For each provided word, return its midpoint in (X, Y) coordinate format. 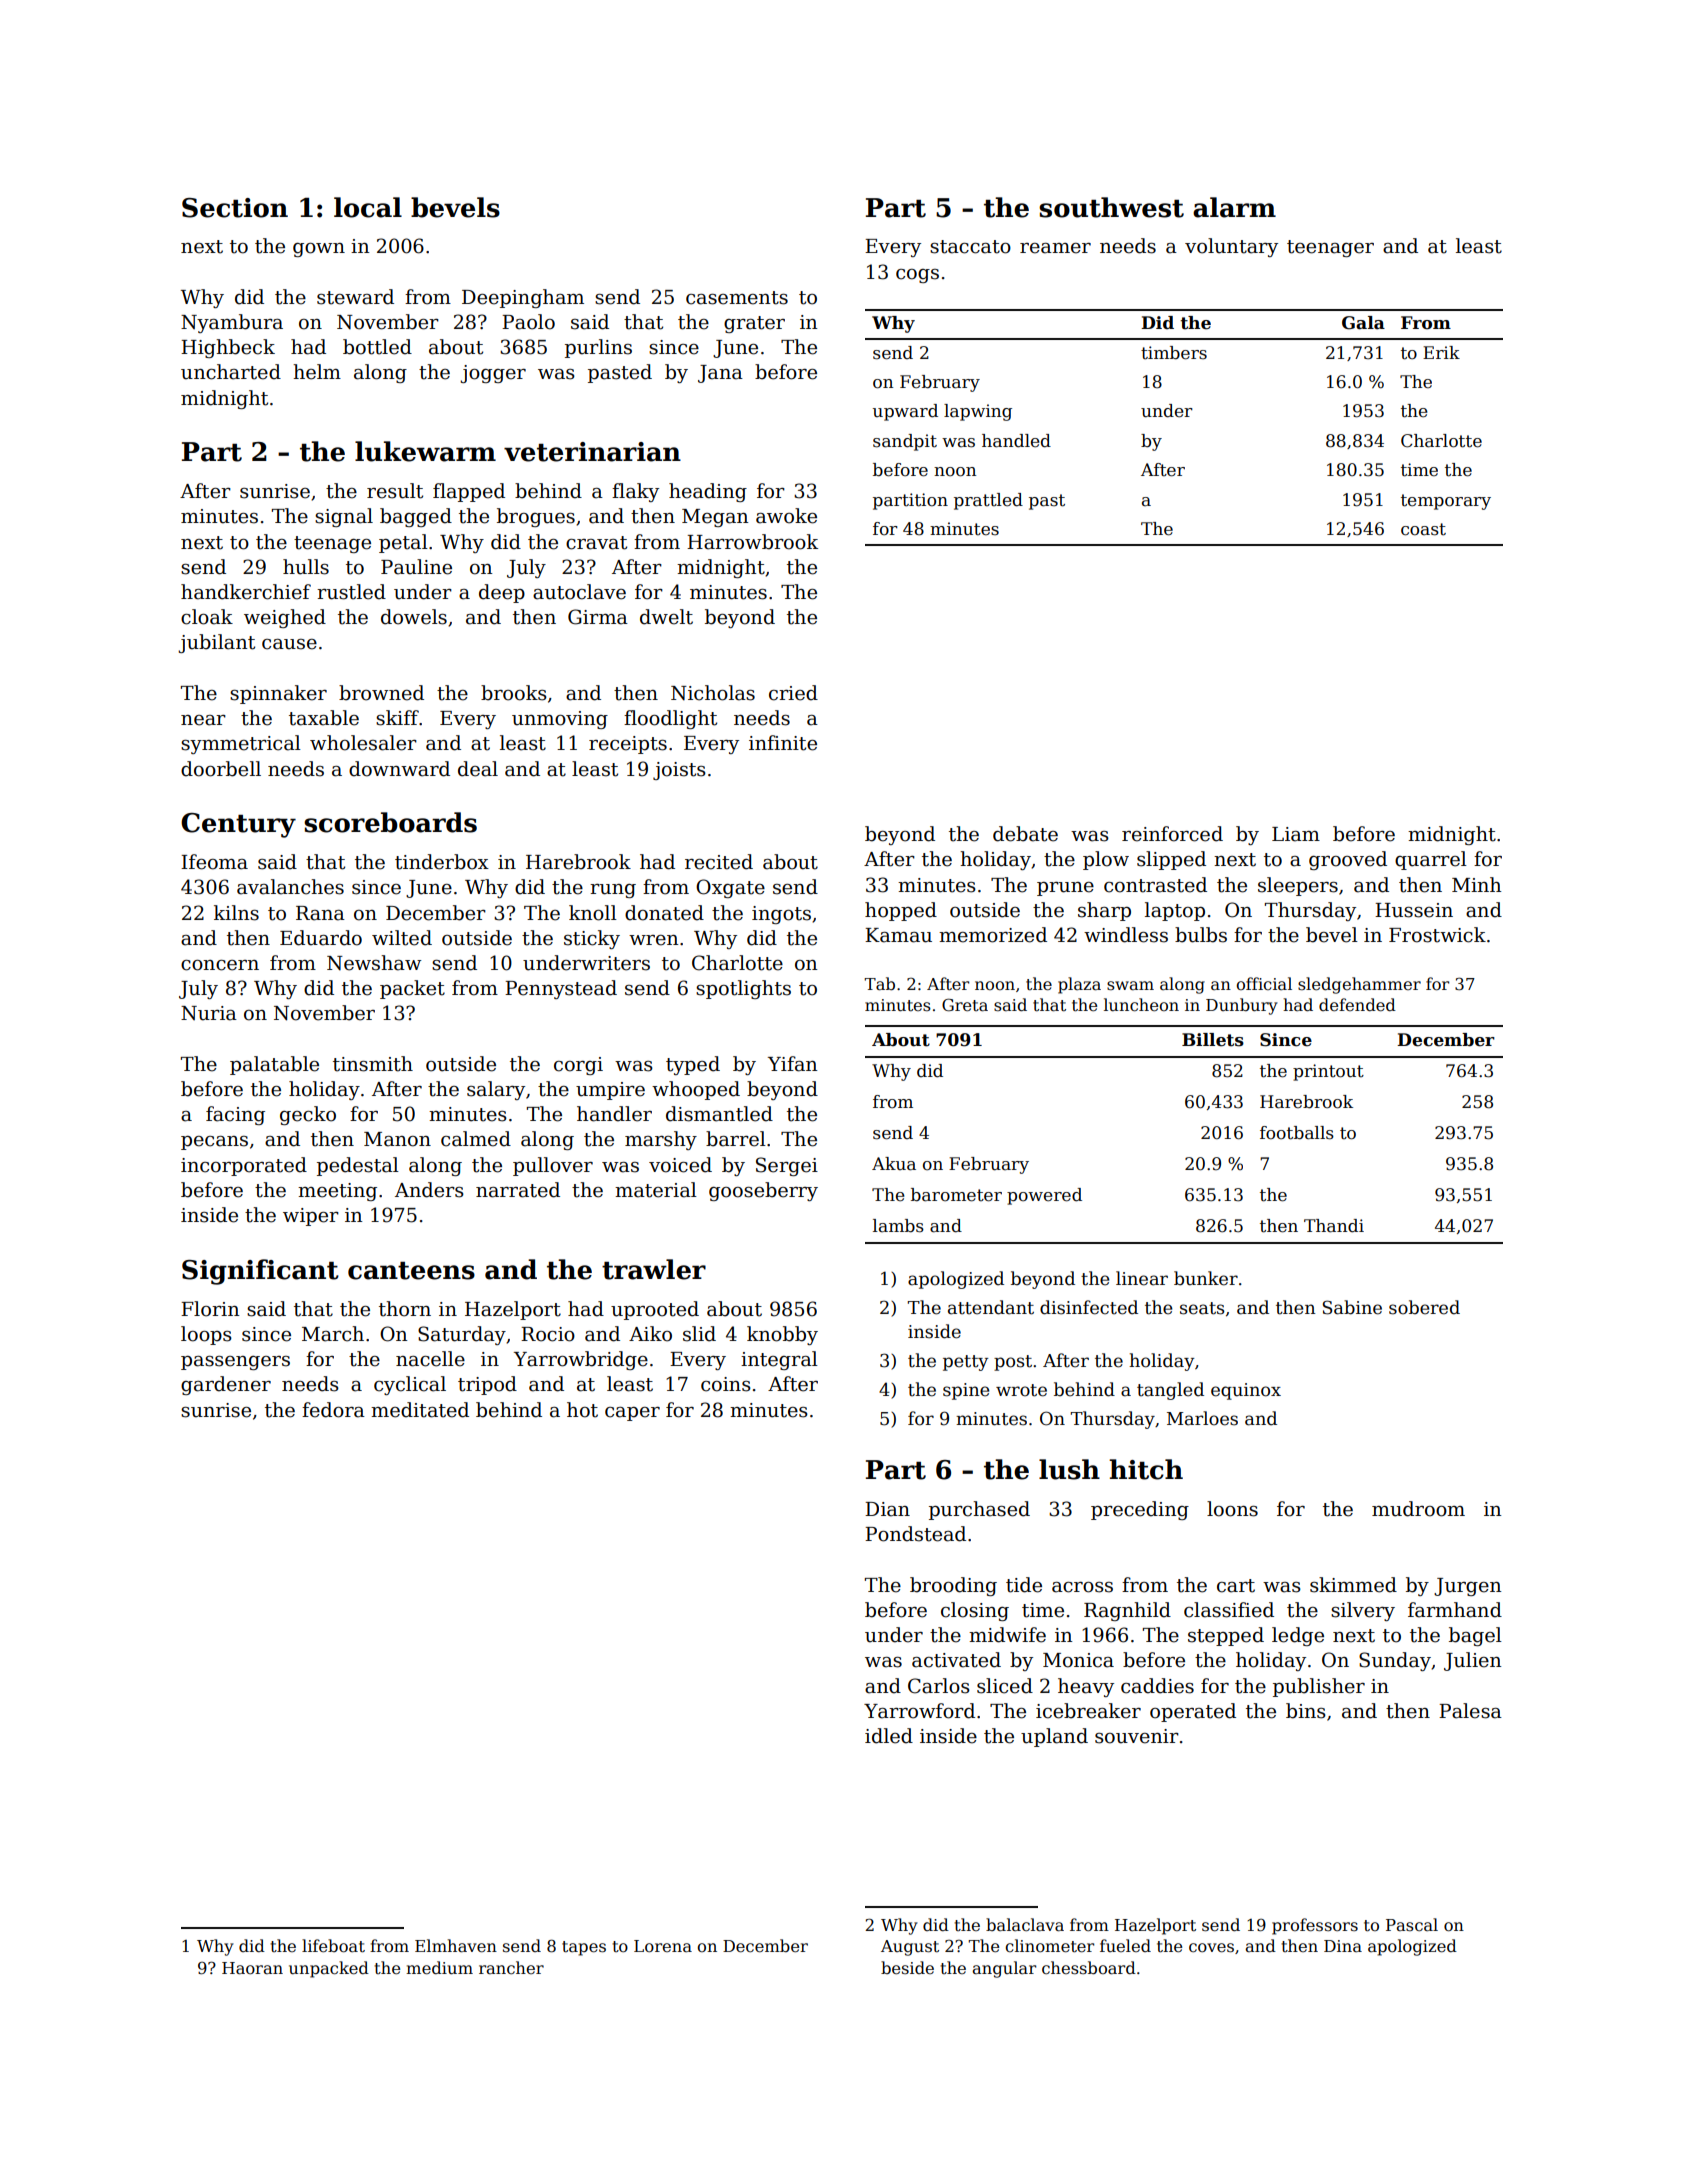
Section (235, 208)
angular (1004, 1969)
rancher (511, 1967)
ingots (781, 915)
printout (1328, 1072)
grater (754, 324)
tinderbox (442, 862)
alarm (1234, 207)
